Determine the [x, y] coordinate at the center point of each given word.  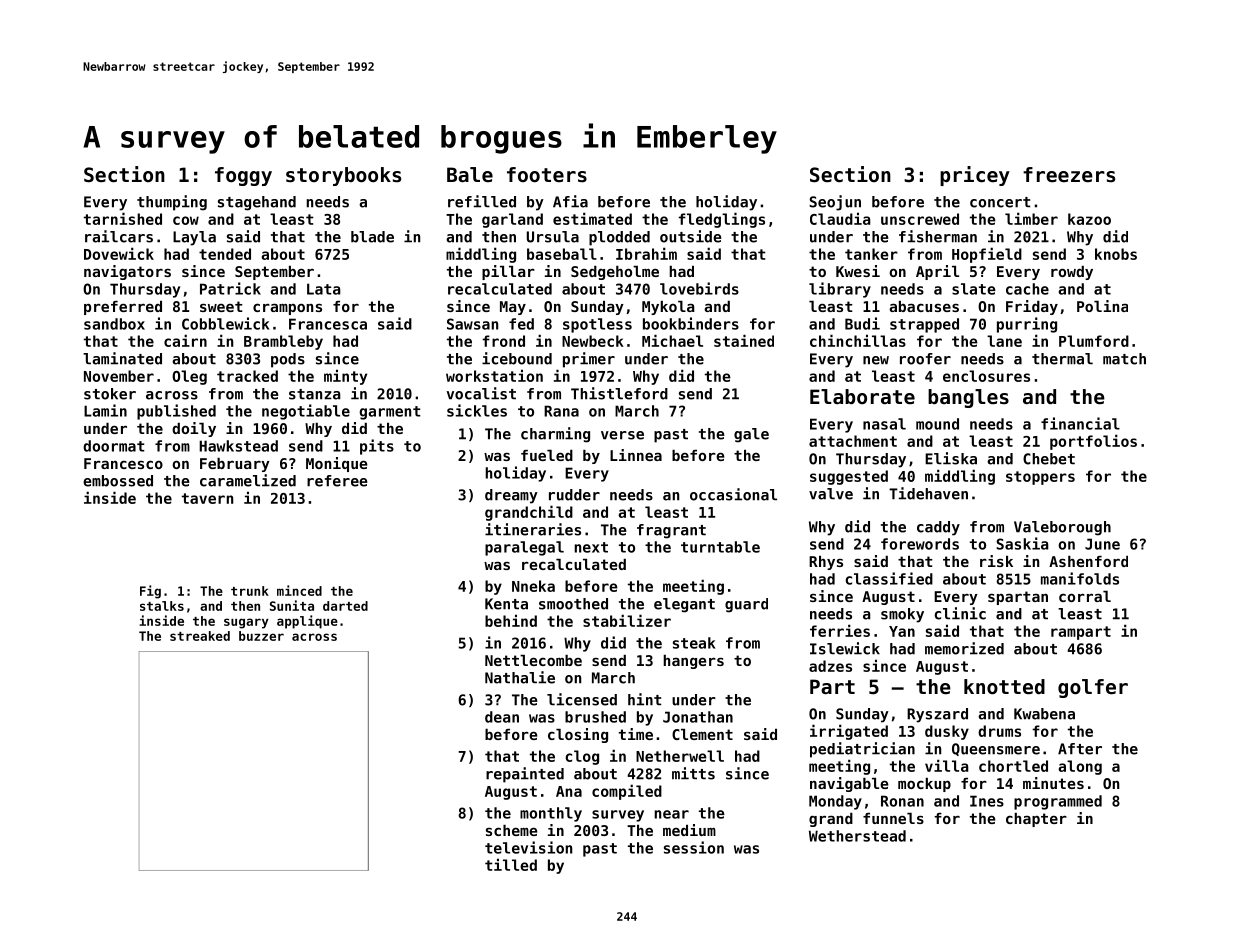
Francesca [328, 324]
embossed [118, 481]
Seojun [835, 203]
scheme [512, 830]
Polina [1102, 306]
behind [511, 620]
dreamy [511, 496]
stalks [162, 606]
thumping [172, 203]
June [1102, 544]
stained [744, 340]
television [528, 847]
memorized [964, 648]
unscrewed [920, 219]
